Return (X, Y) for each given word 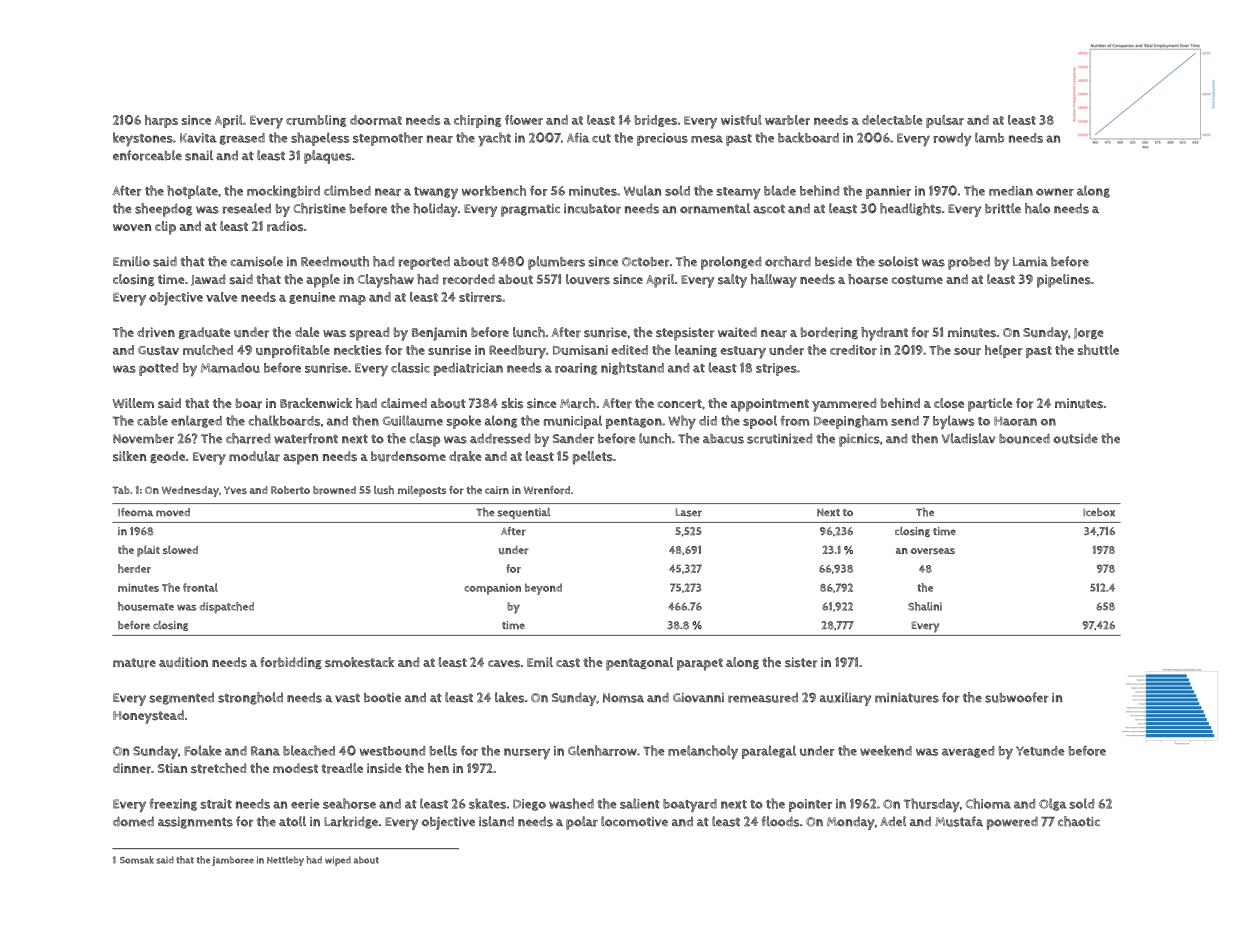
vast (347, 698)
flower (524, 120)
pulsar (945, 121)
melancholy (703, 752)
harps (161, 121)
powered (1012, 823)
